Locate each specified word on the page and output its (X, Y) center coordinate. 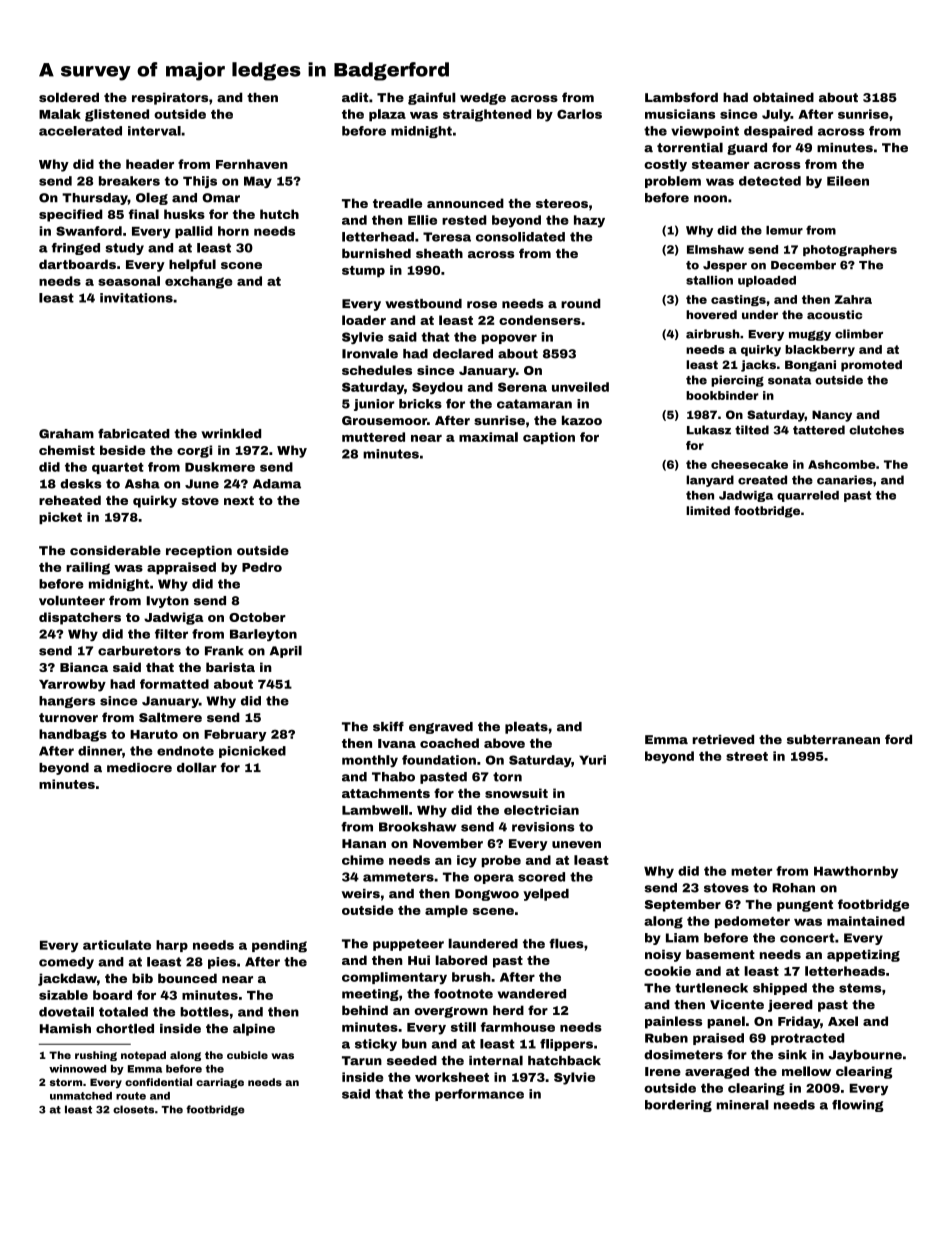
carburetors (139, 651)
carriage (220, 1083)
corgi (194, 451)
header (150, 164)
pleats (526, 727)
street (747, 756)
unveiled (580, 387)
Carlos (579, 114)
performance (479, 1095)
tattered (819, 430)
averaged (717, 1072)
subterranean (833, 739)
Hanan (364, 843)
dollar (197, 767)
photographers (850, 250)
